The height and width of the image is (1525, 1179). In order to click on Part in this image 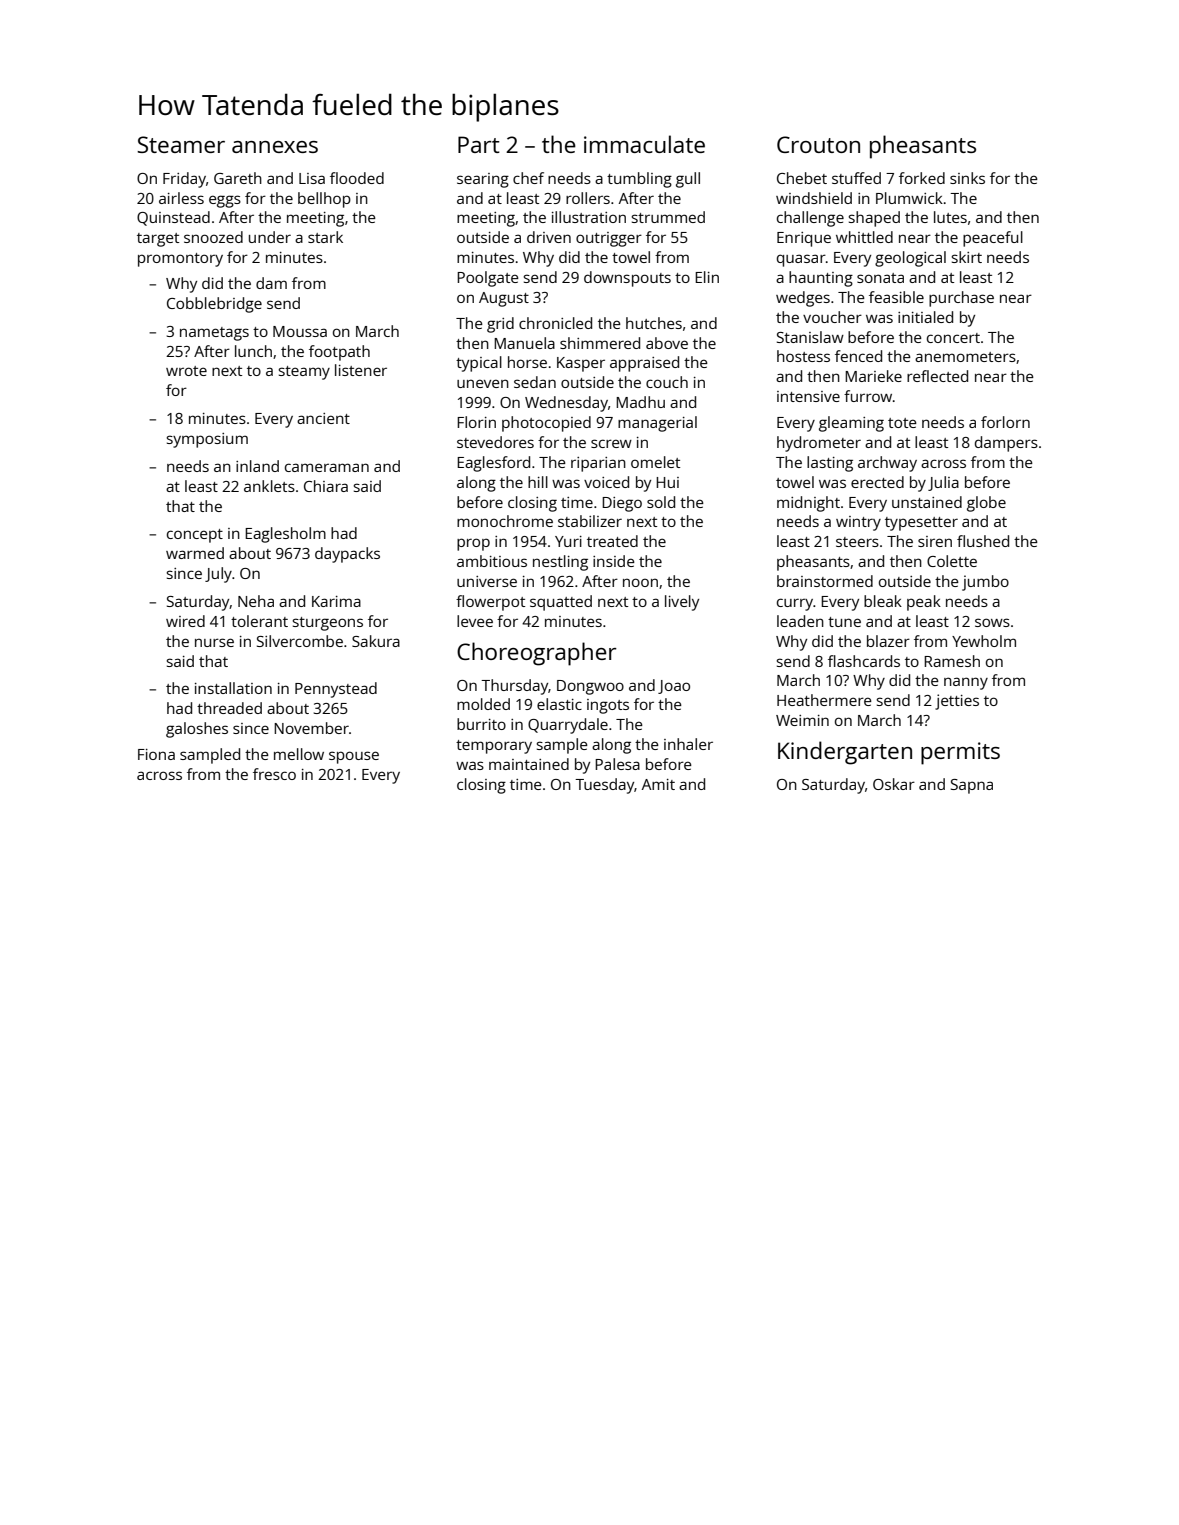, I will do `click(479, 144)`.
